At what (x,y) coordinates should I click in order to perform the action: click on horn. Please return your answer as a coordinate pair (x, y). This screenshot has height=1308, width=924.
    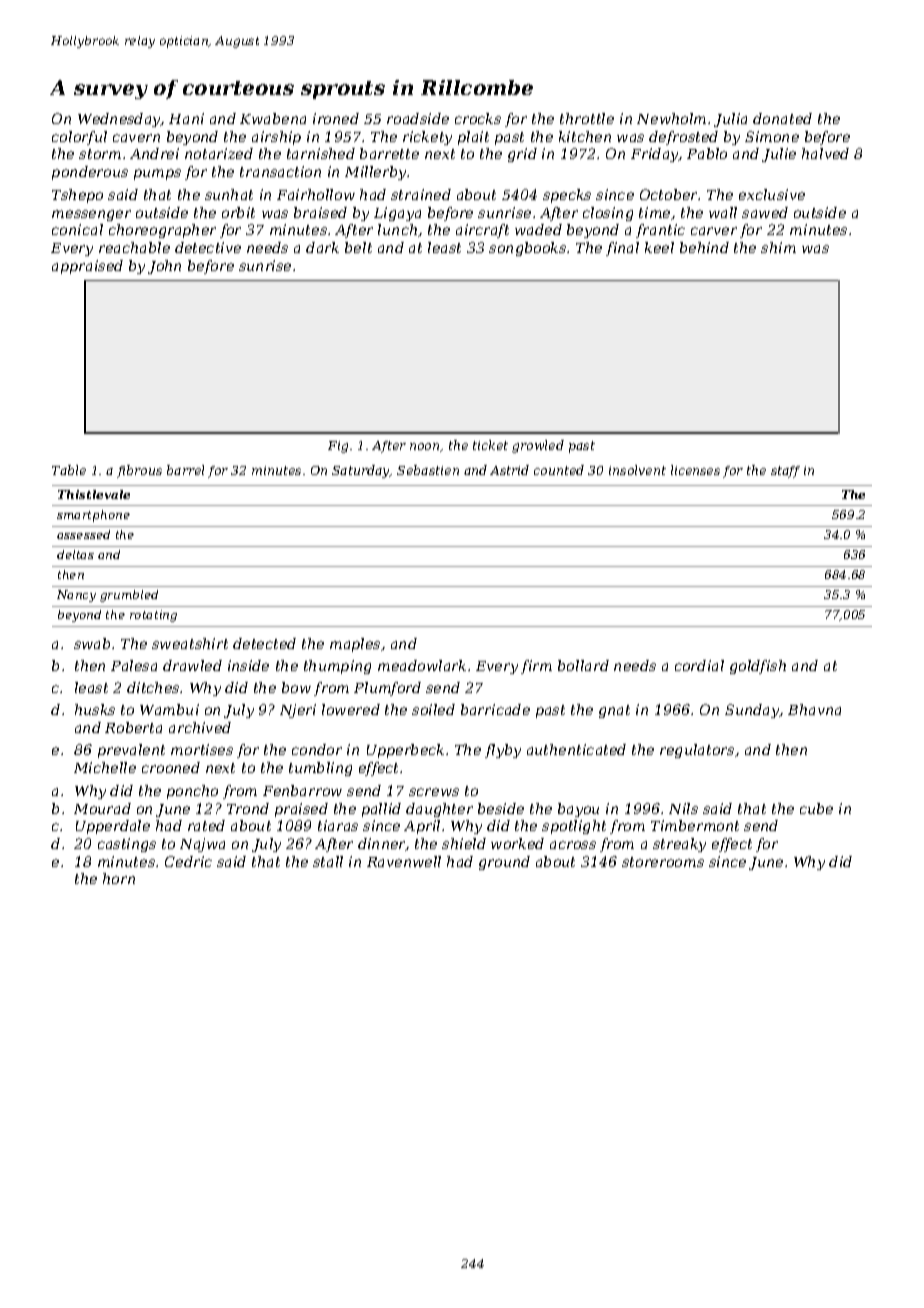
    Looking at the image, I should click on (119, 878).
